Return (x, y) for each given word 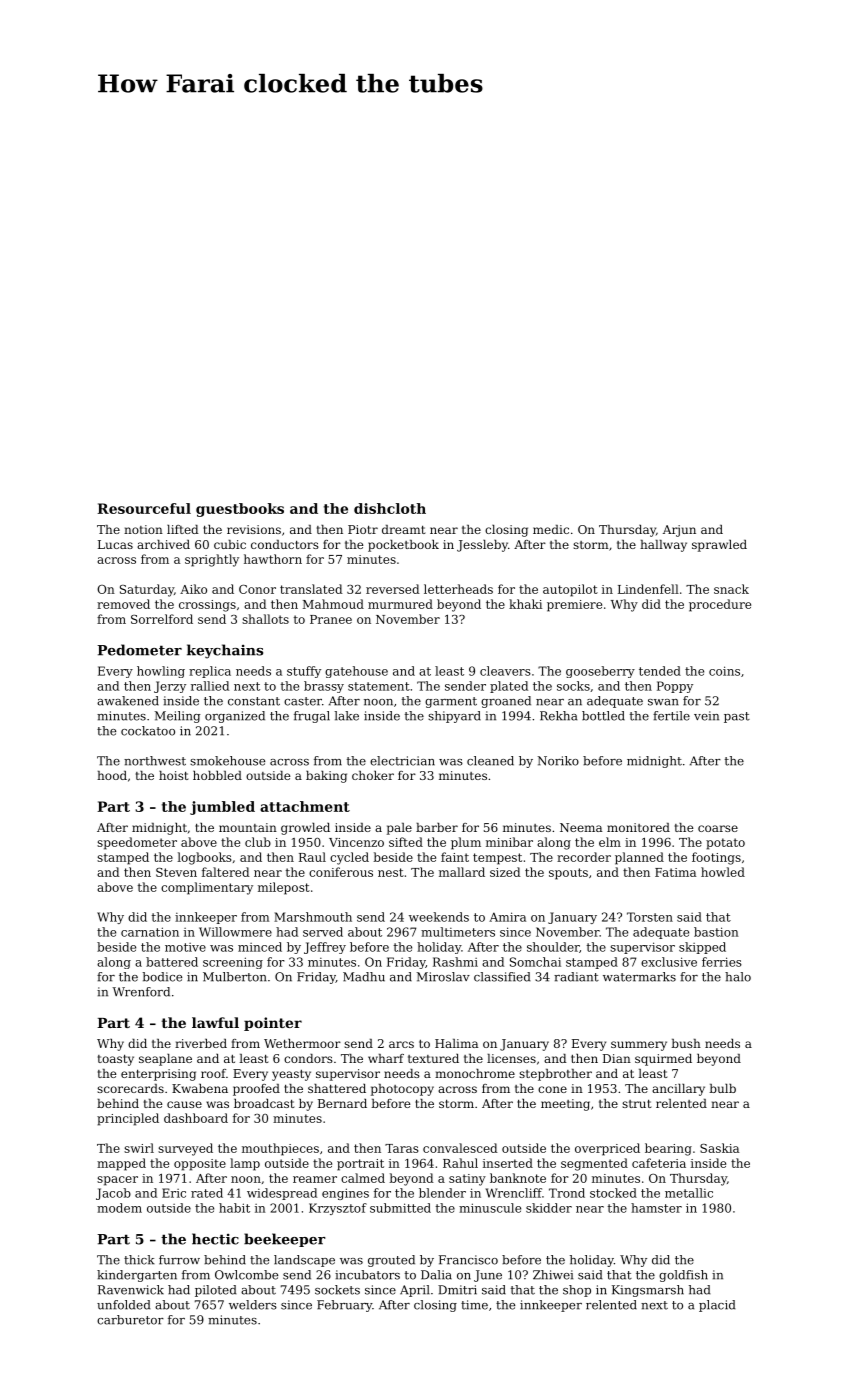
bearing (668, 1149)
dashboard (196, 1118)
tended (660, 671)
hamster (656, 1208)
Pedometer (139, 650)
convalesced (460, 1148)
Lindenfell (648, 589)
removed (123, 604)
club (258, 842)
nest (391, 872)
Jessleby (482, 546)
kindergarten (137, 1276)
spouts (568, 874)
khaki (525, 604)
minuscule (490, 1208)
